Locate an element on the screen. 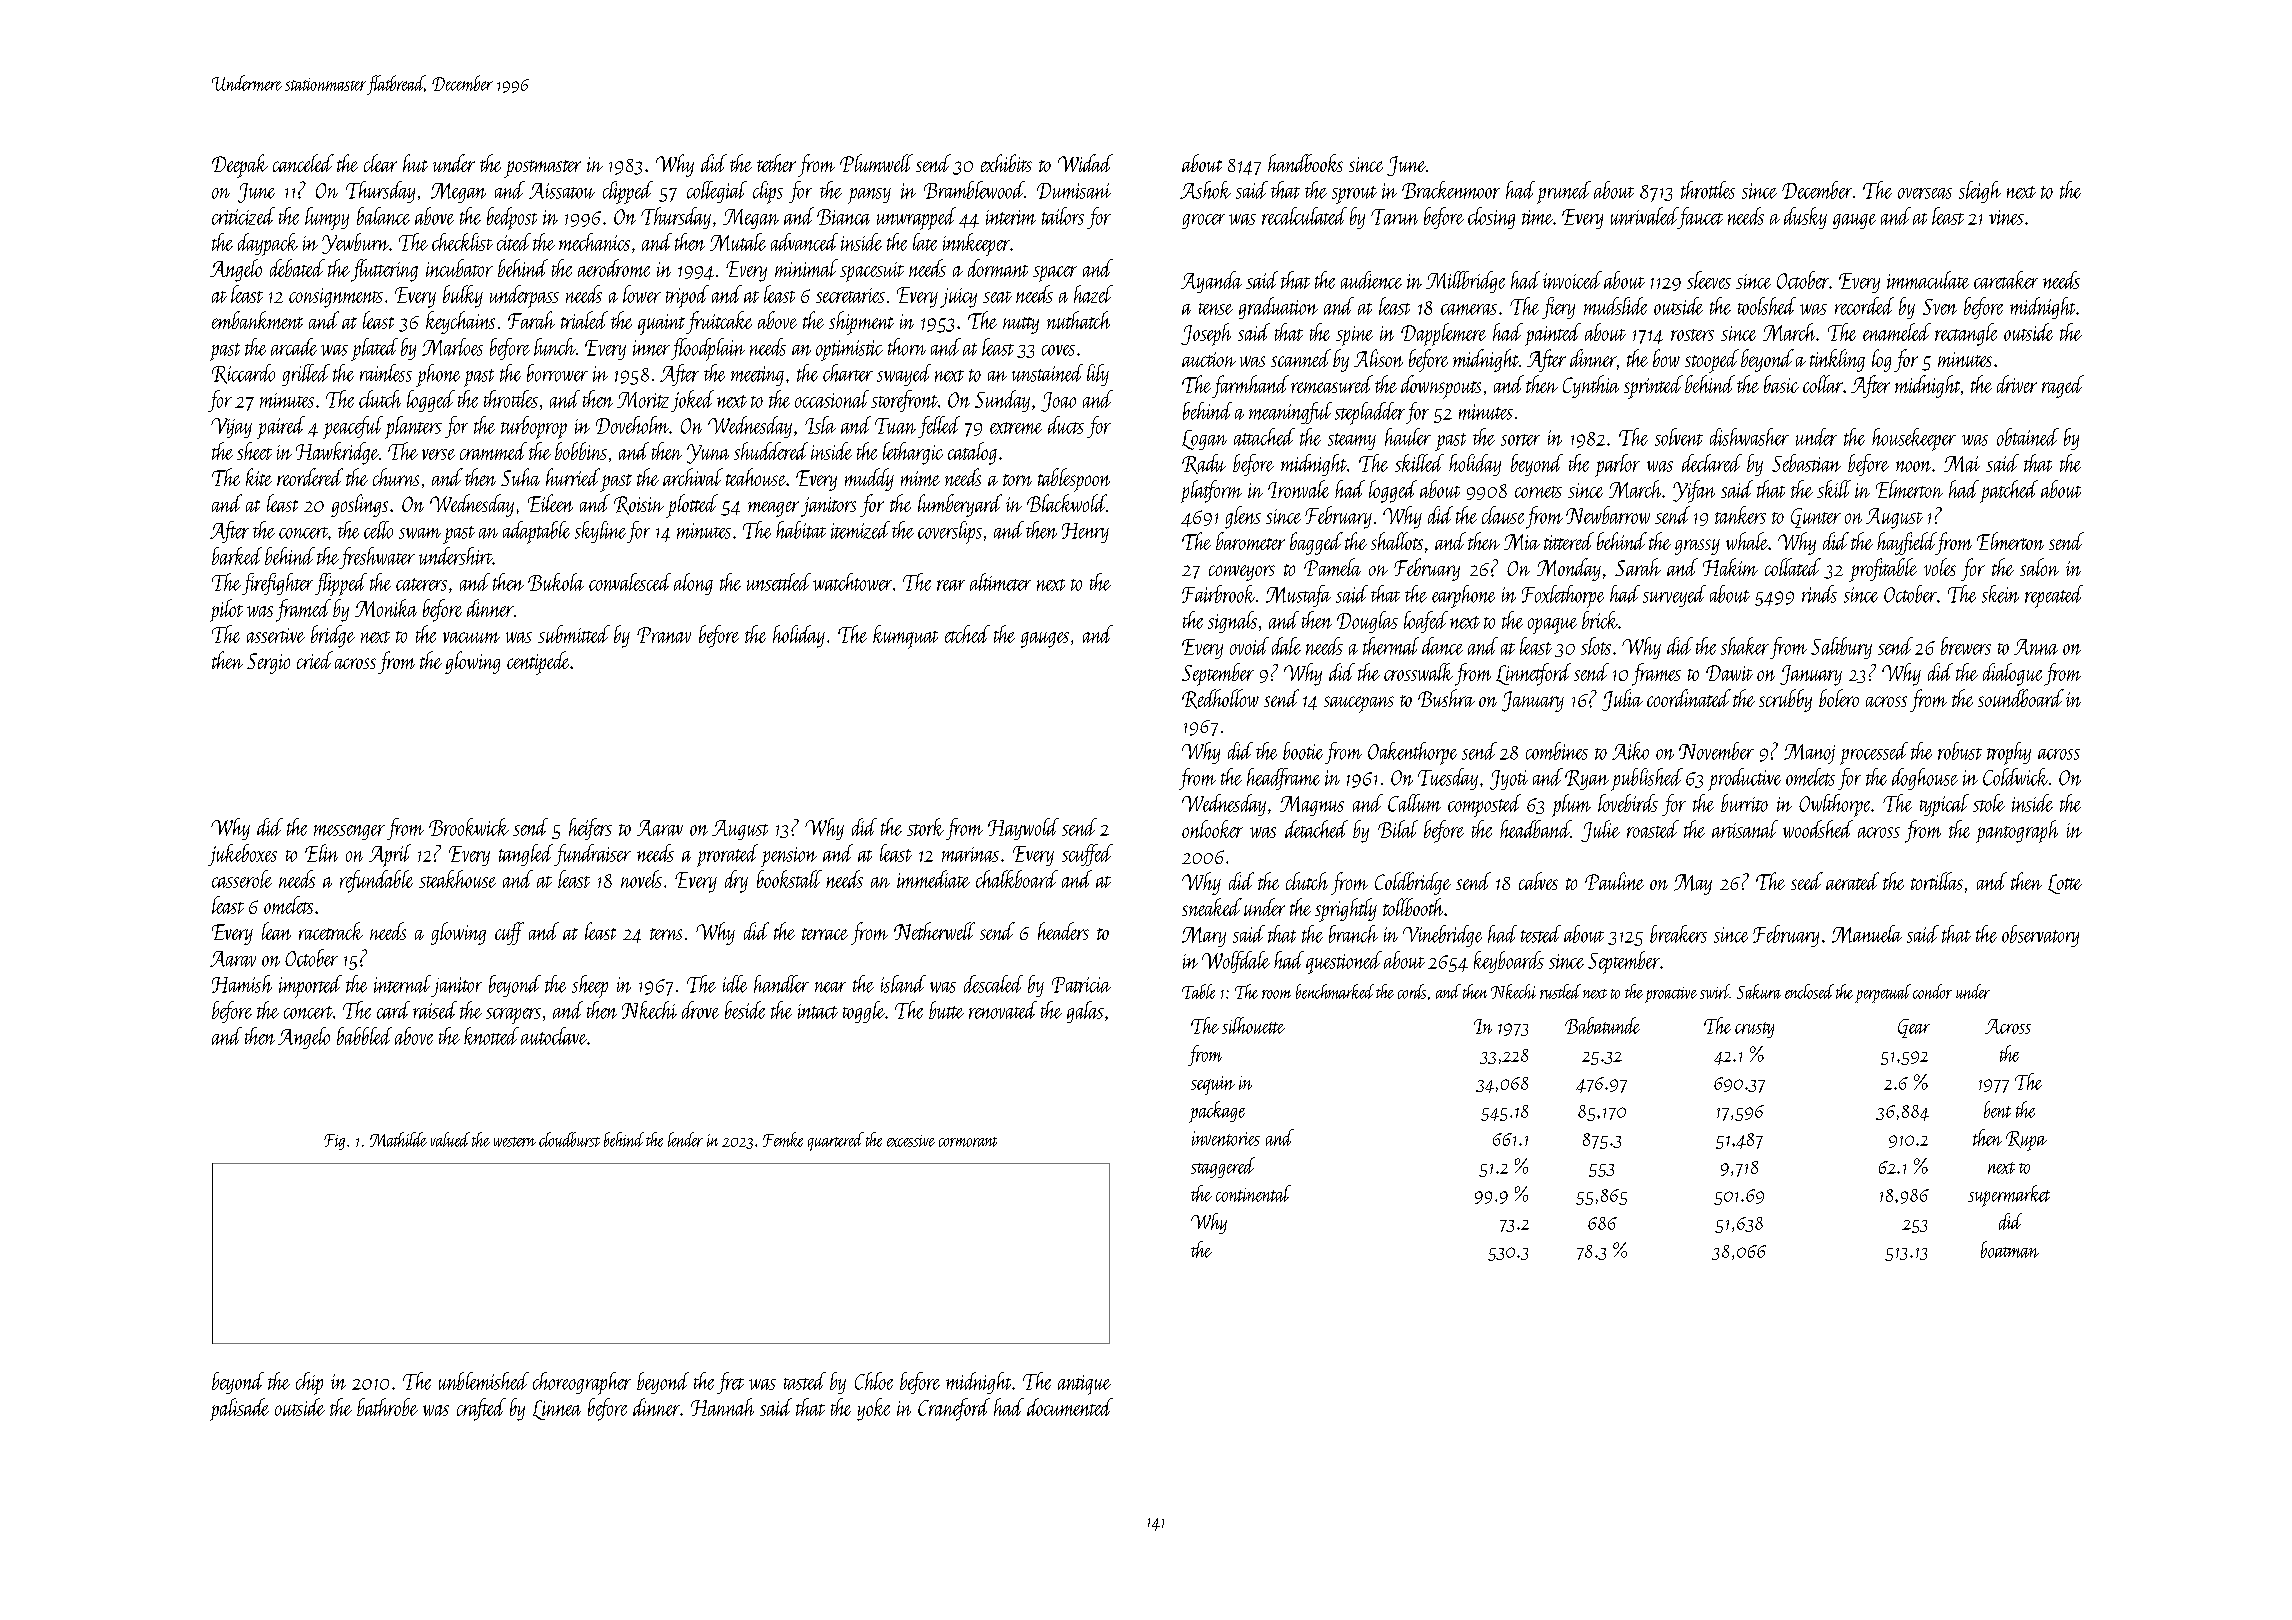 The image size is (2292, 1620). canceled is located at coordinates (303, 163).
